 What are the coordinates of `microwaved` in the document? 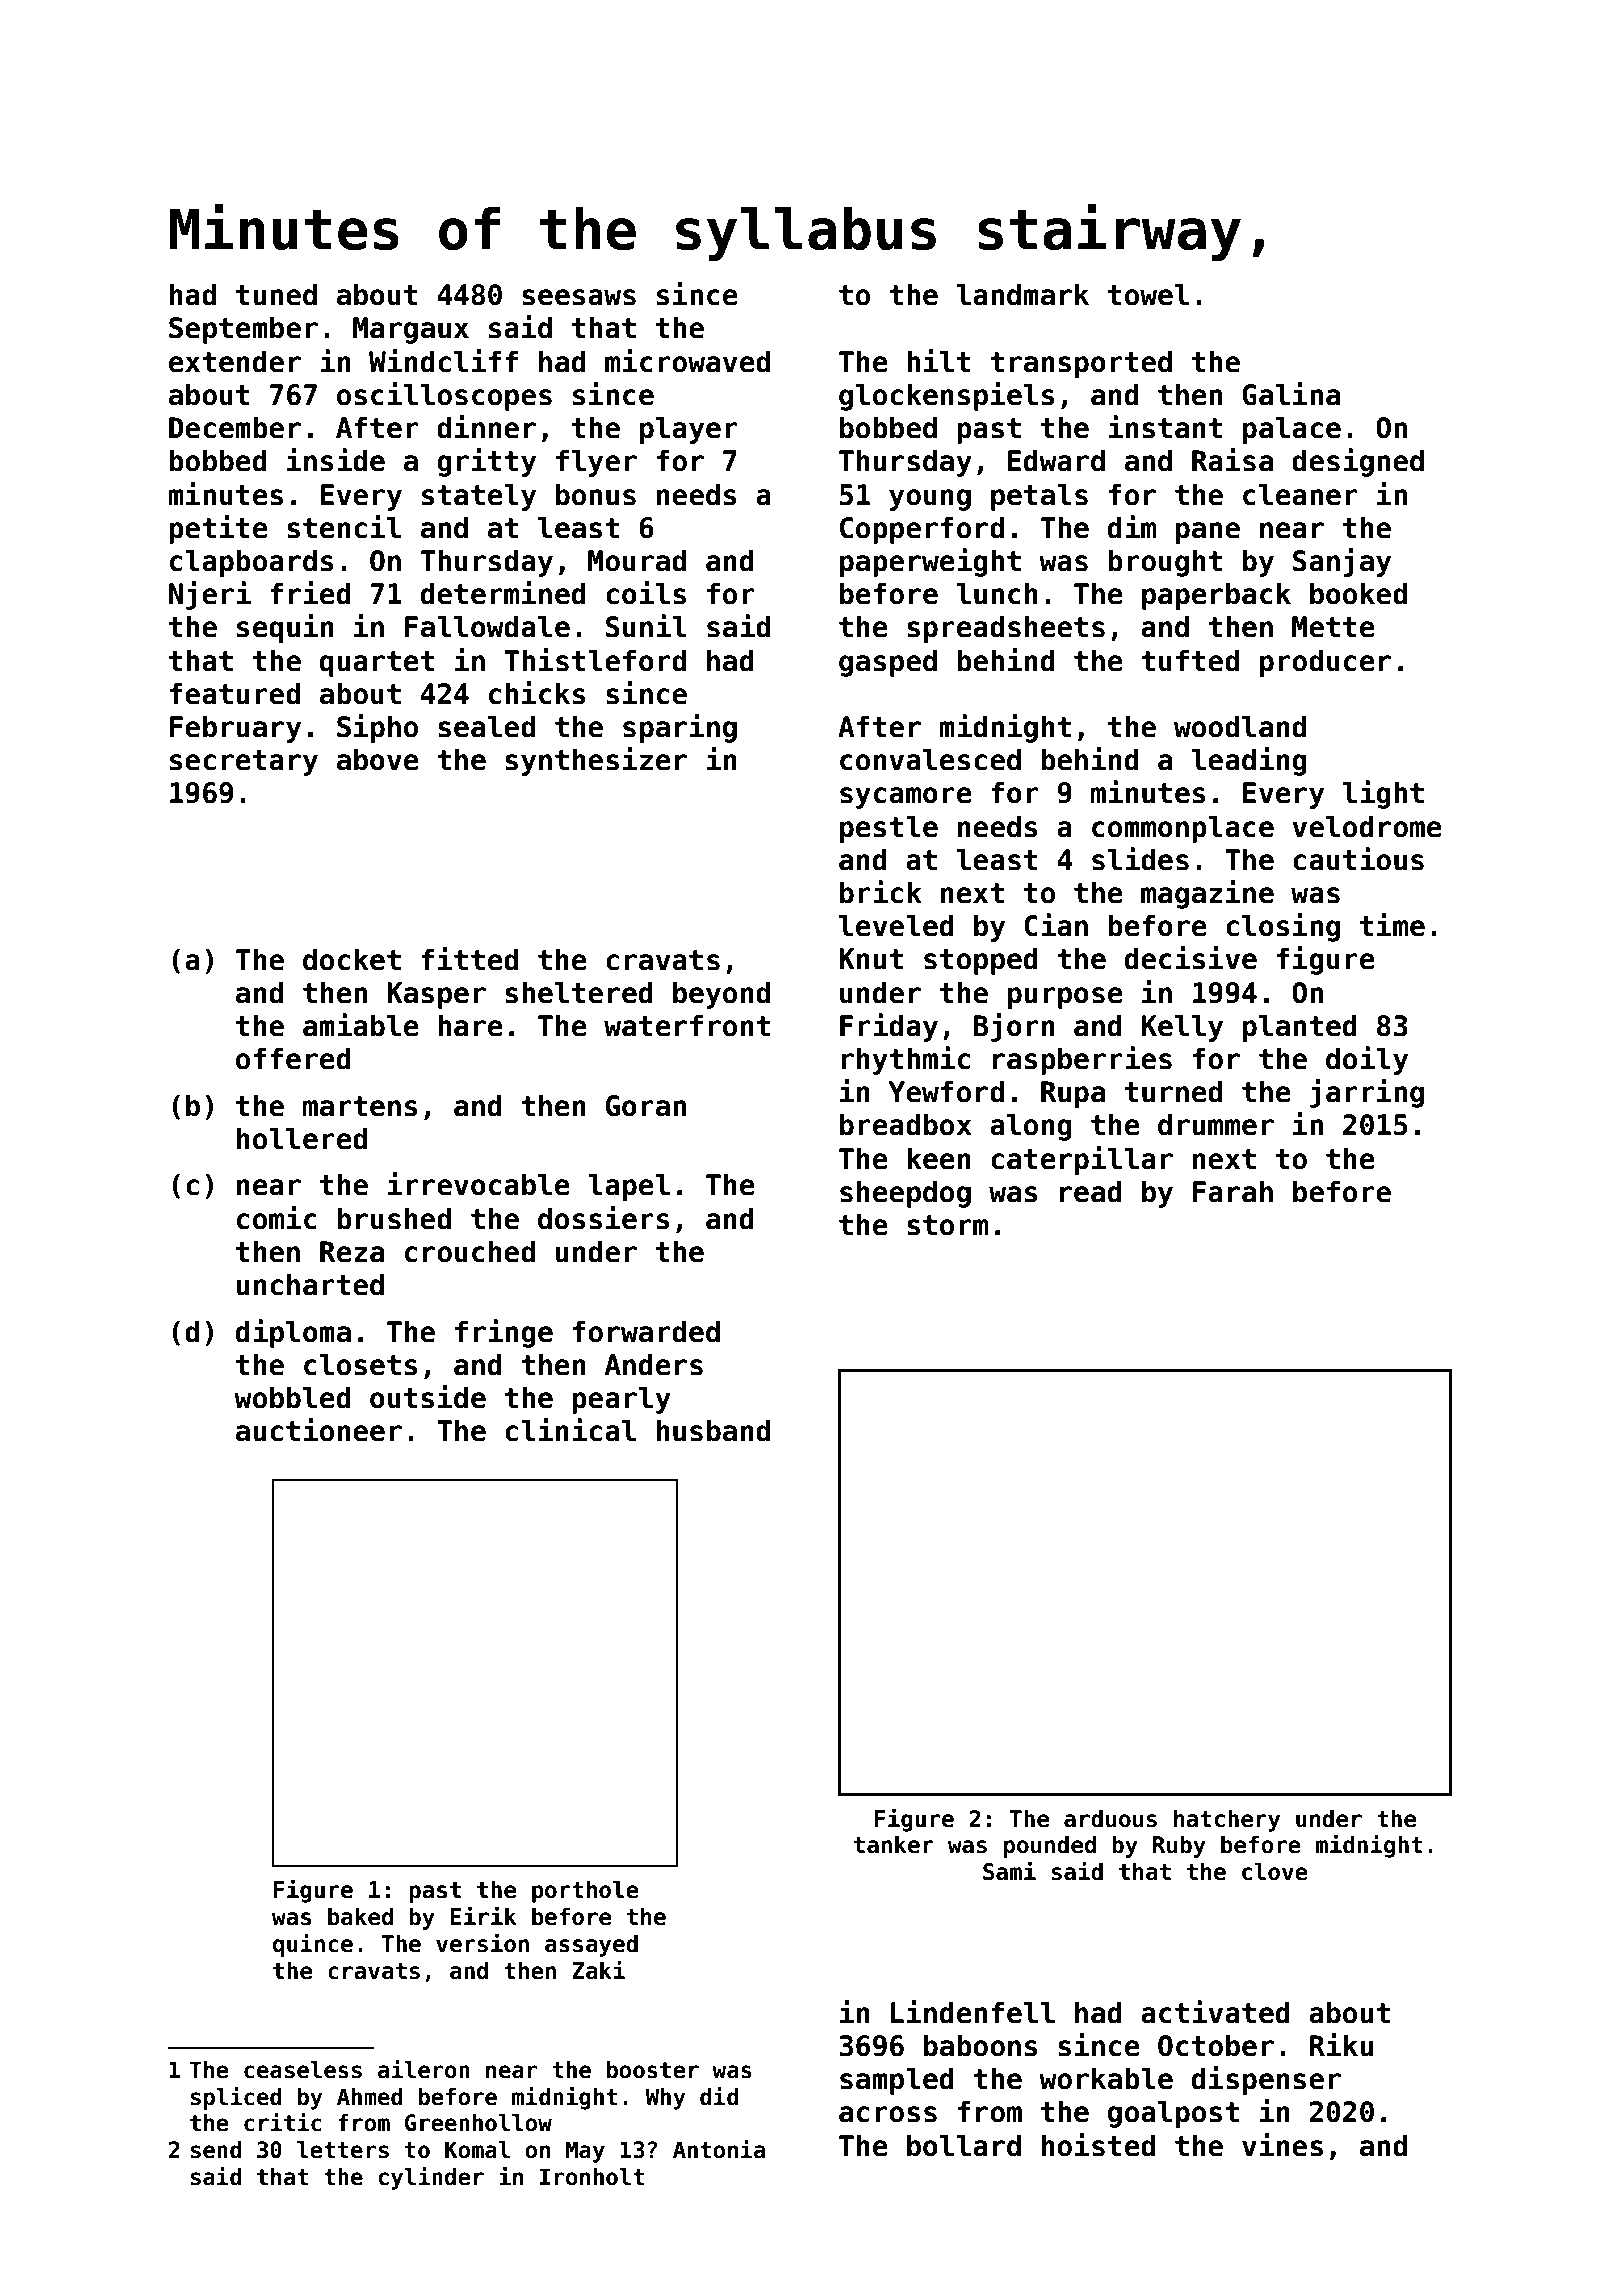 It's located at (687, 361).
